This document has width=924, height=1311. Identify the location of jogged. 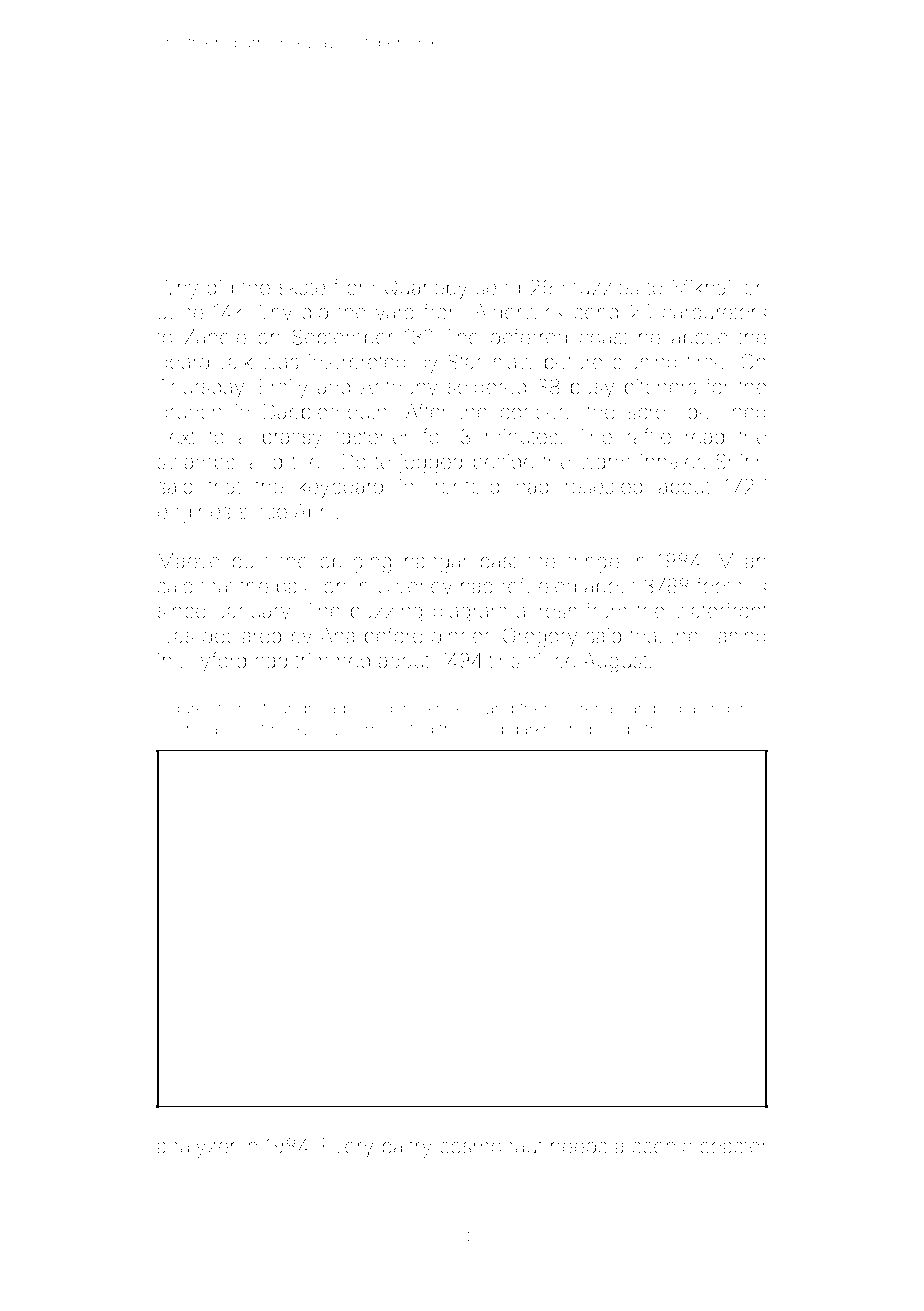
(430, 464).
